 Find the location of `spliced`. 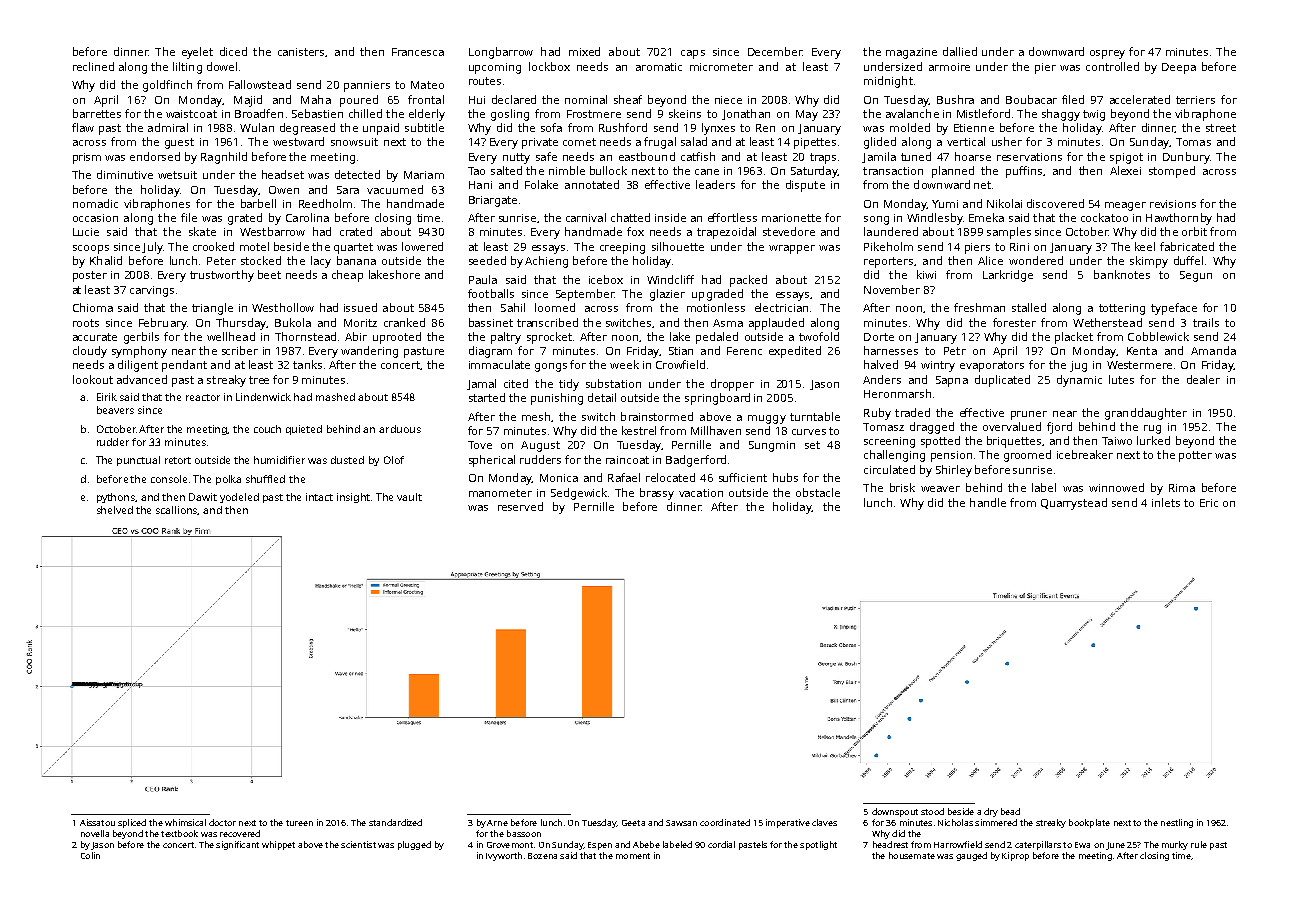

spliced is located at coordinates (132, 823).
